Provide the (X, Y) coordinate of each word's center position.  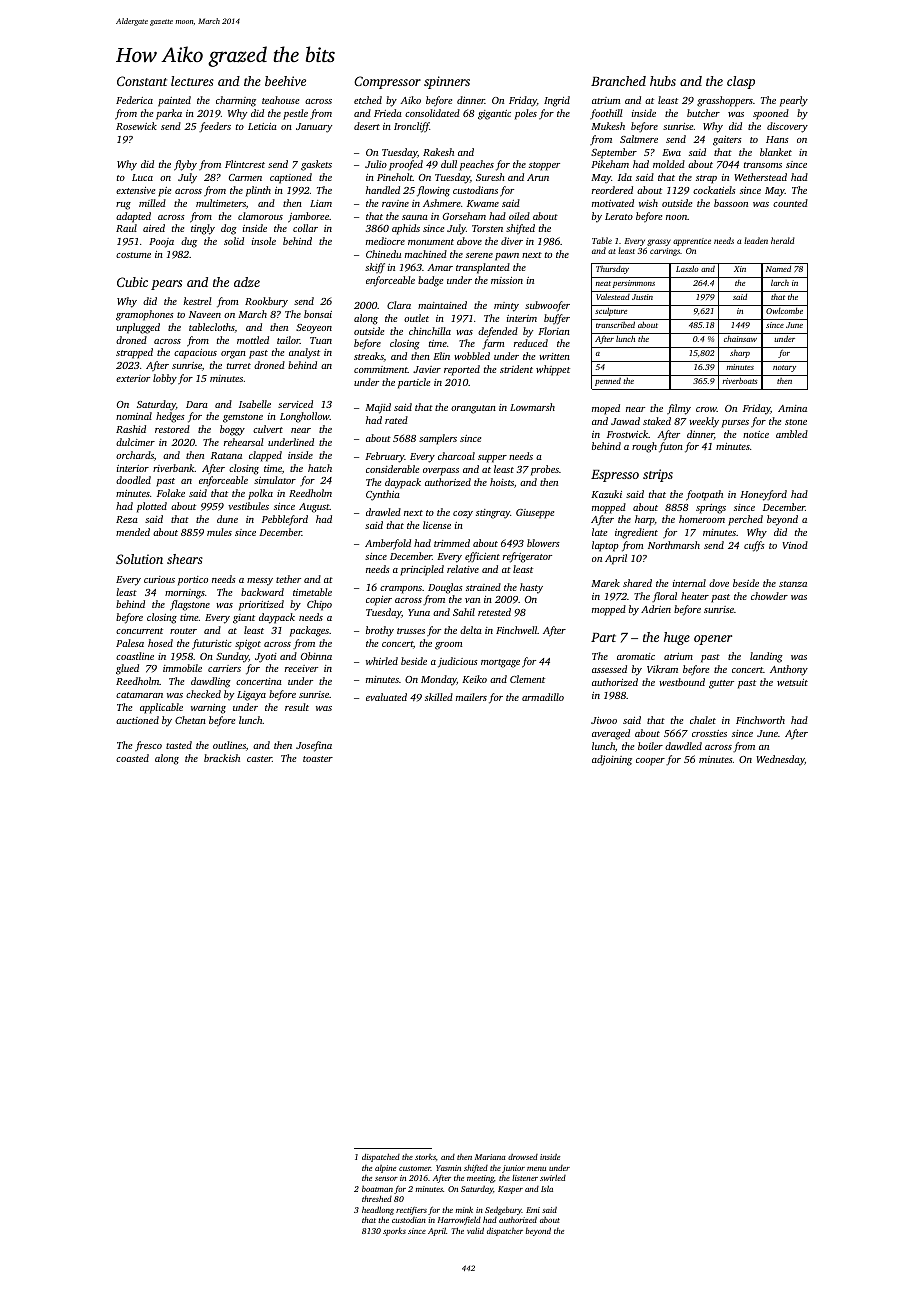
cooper (650, 762)
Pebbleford (285, 520)
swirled (553, 1177)
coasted (132, 758)
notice (756, 434)
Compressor (387, 82)
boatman (377, 1189)
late (599, 532)
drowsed (523, 1157)
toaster (318, 759)
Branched (618, 81)
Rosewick (136, 126)
